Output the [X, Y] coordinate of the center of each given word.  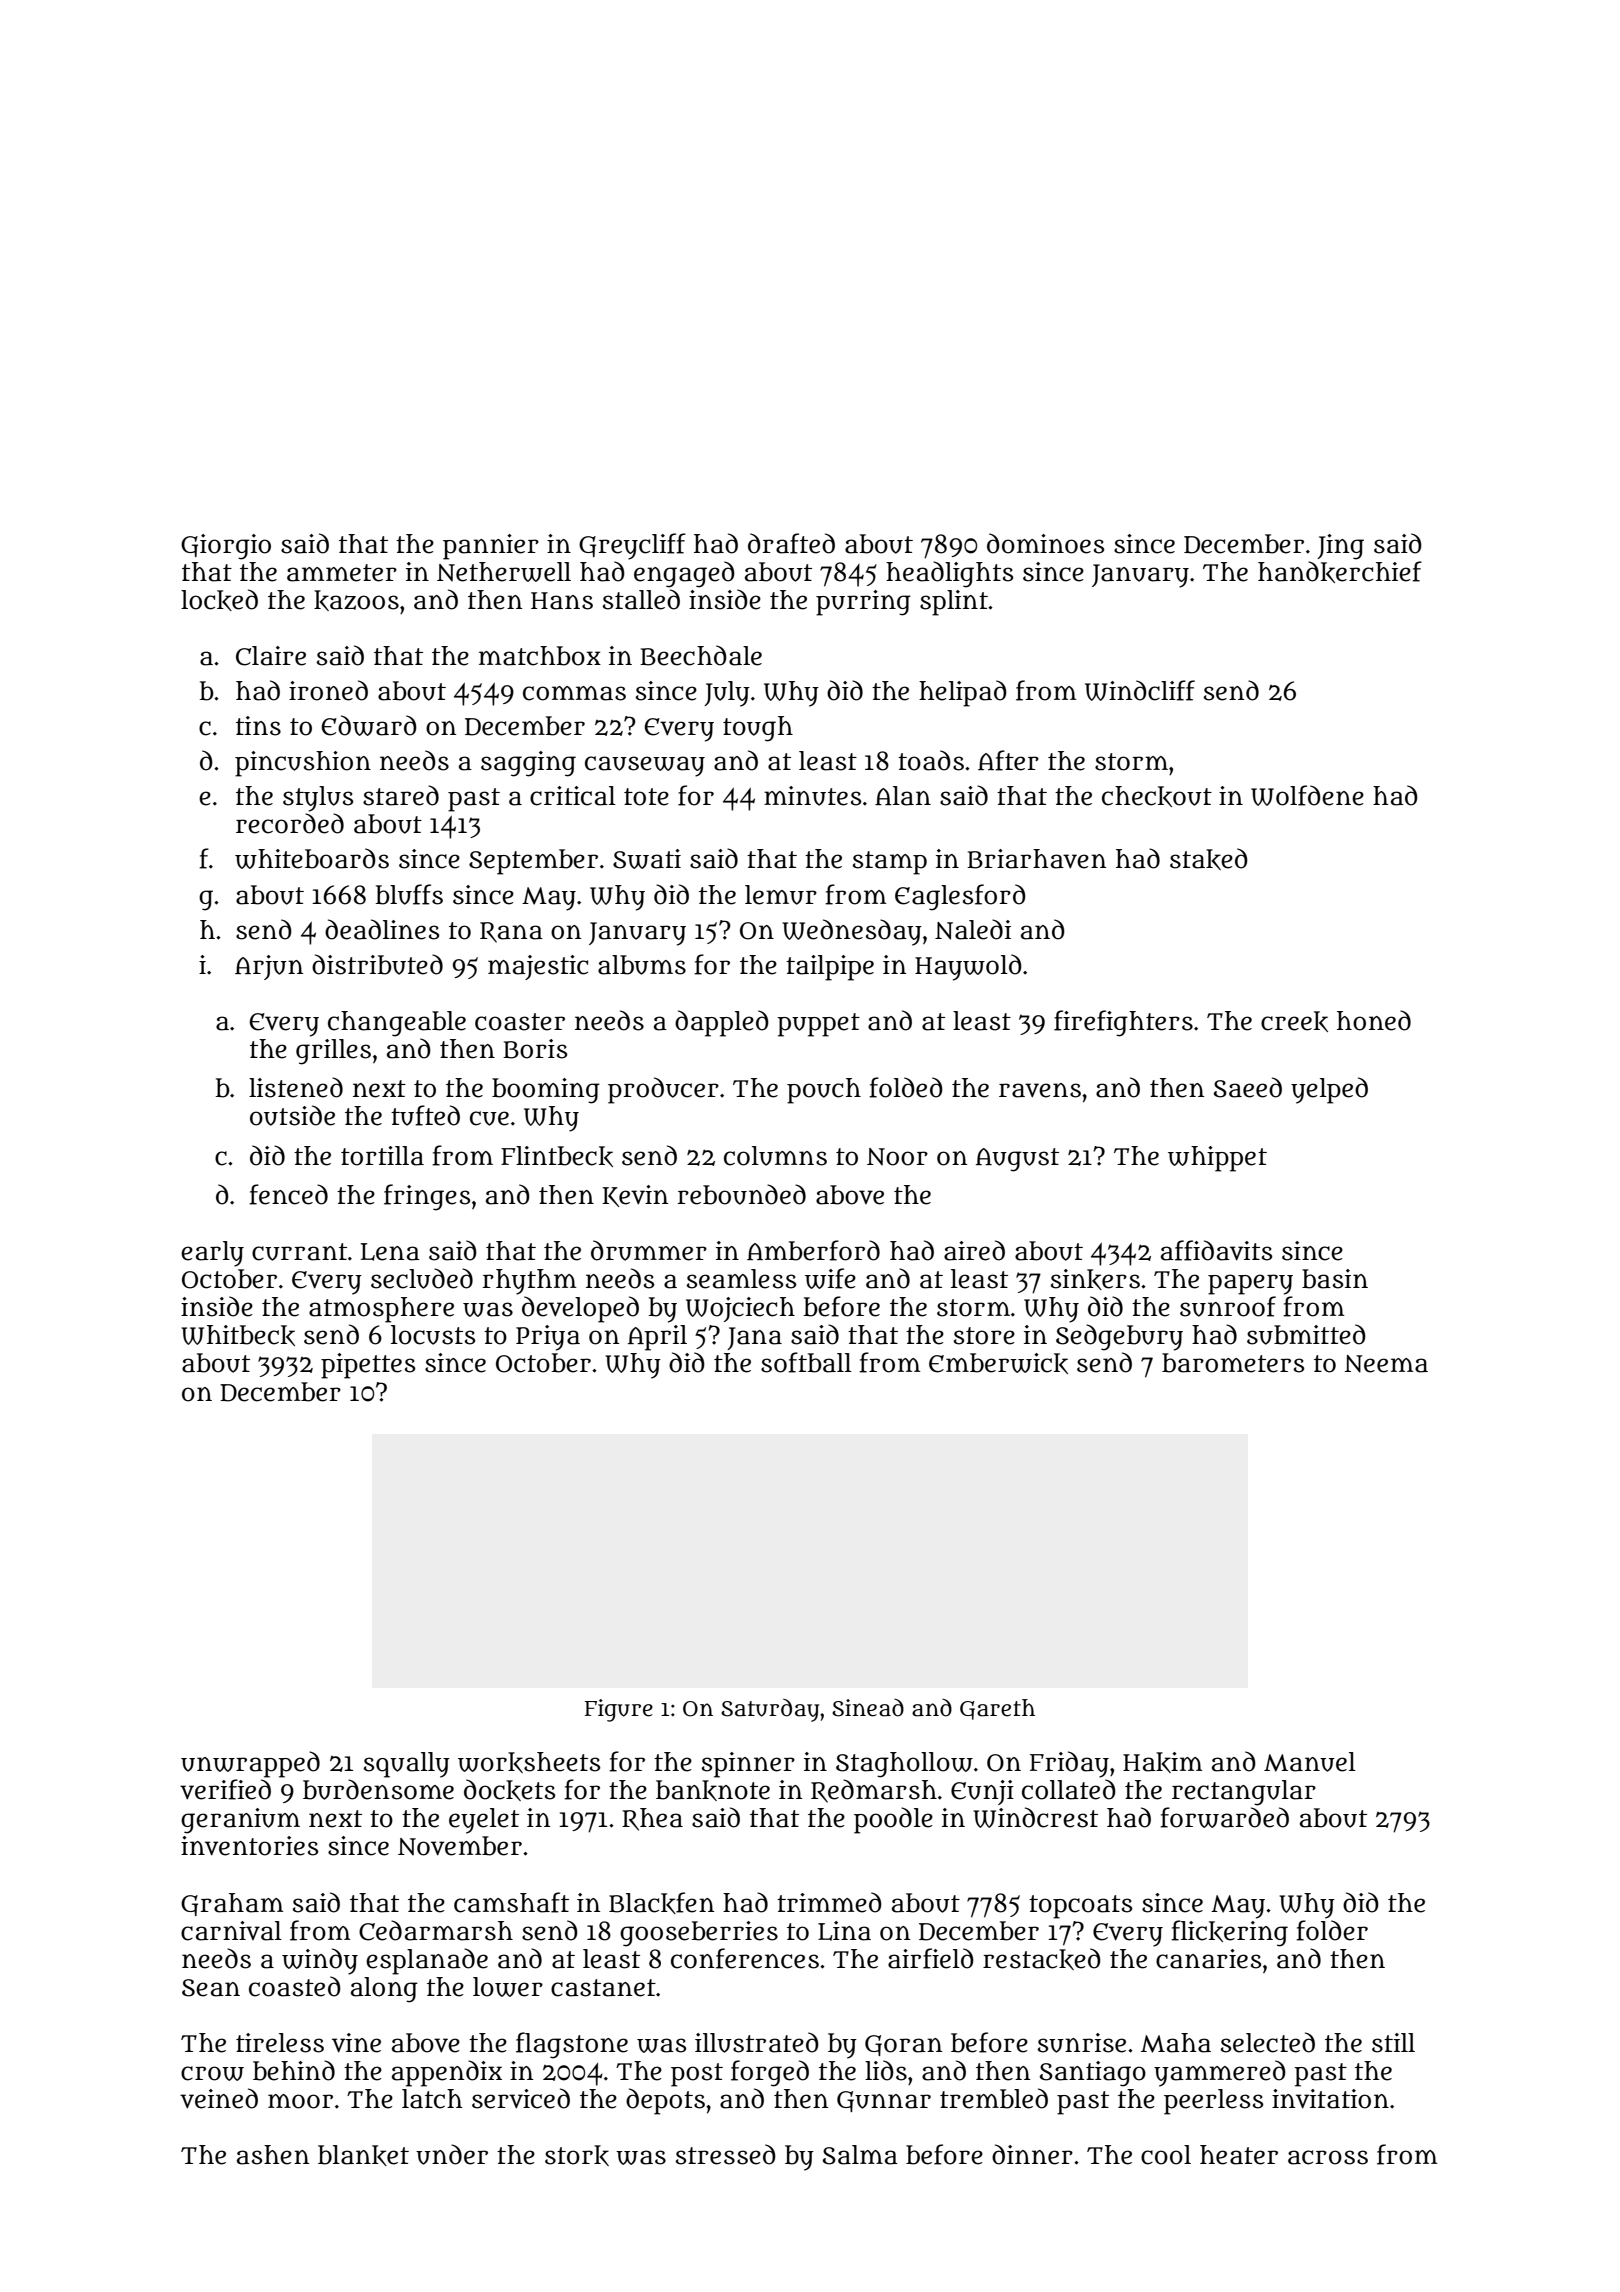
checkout [1157, 796]
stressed [726, 2154]
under [452, 2154]
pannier [491, 547]
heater [1239, 2155]
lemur [781, 895]
